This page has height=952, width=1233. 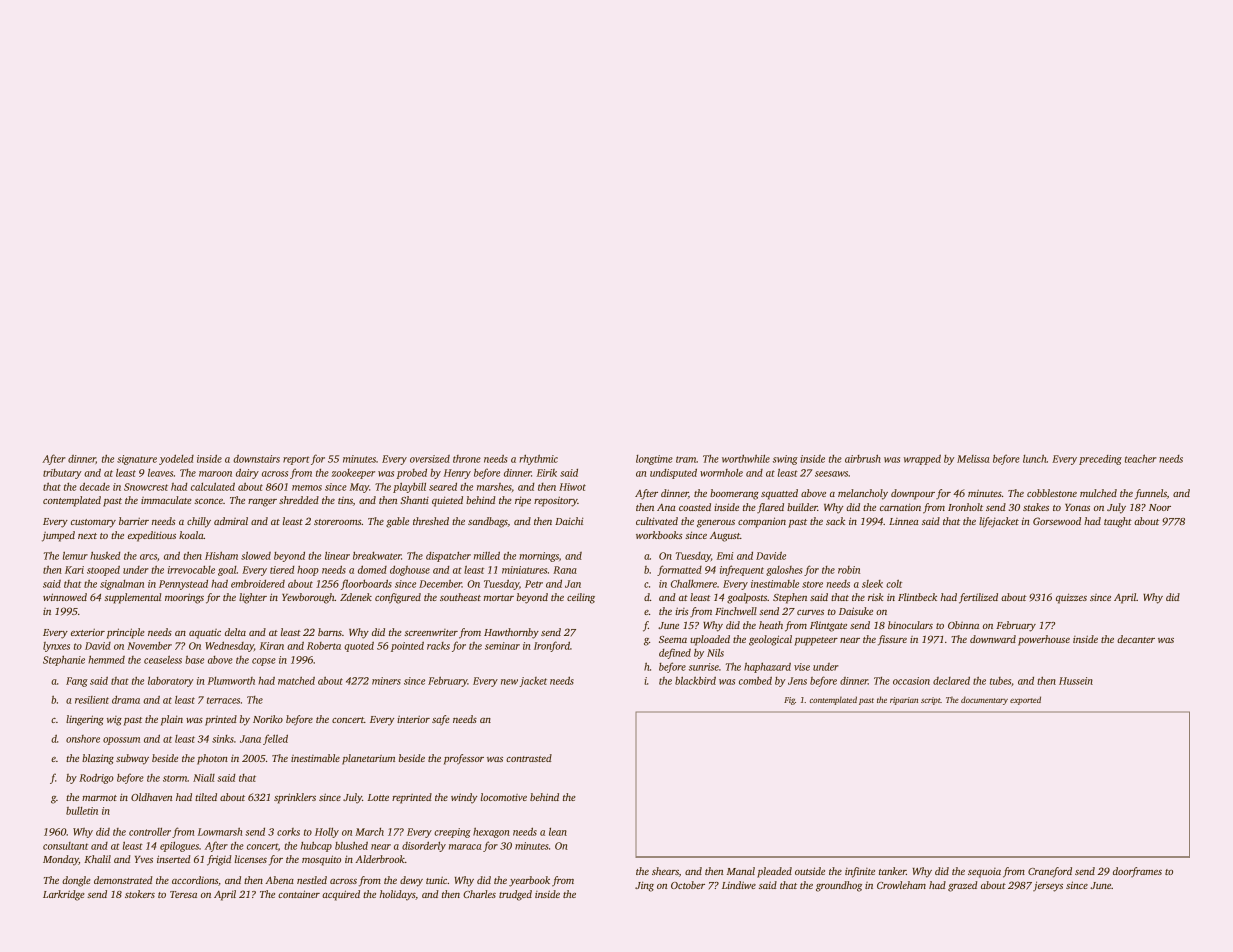 I want to click on funnels, so click(x=1151, y=494).
